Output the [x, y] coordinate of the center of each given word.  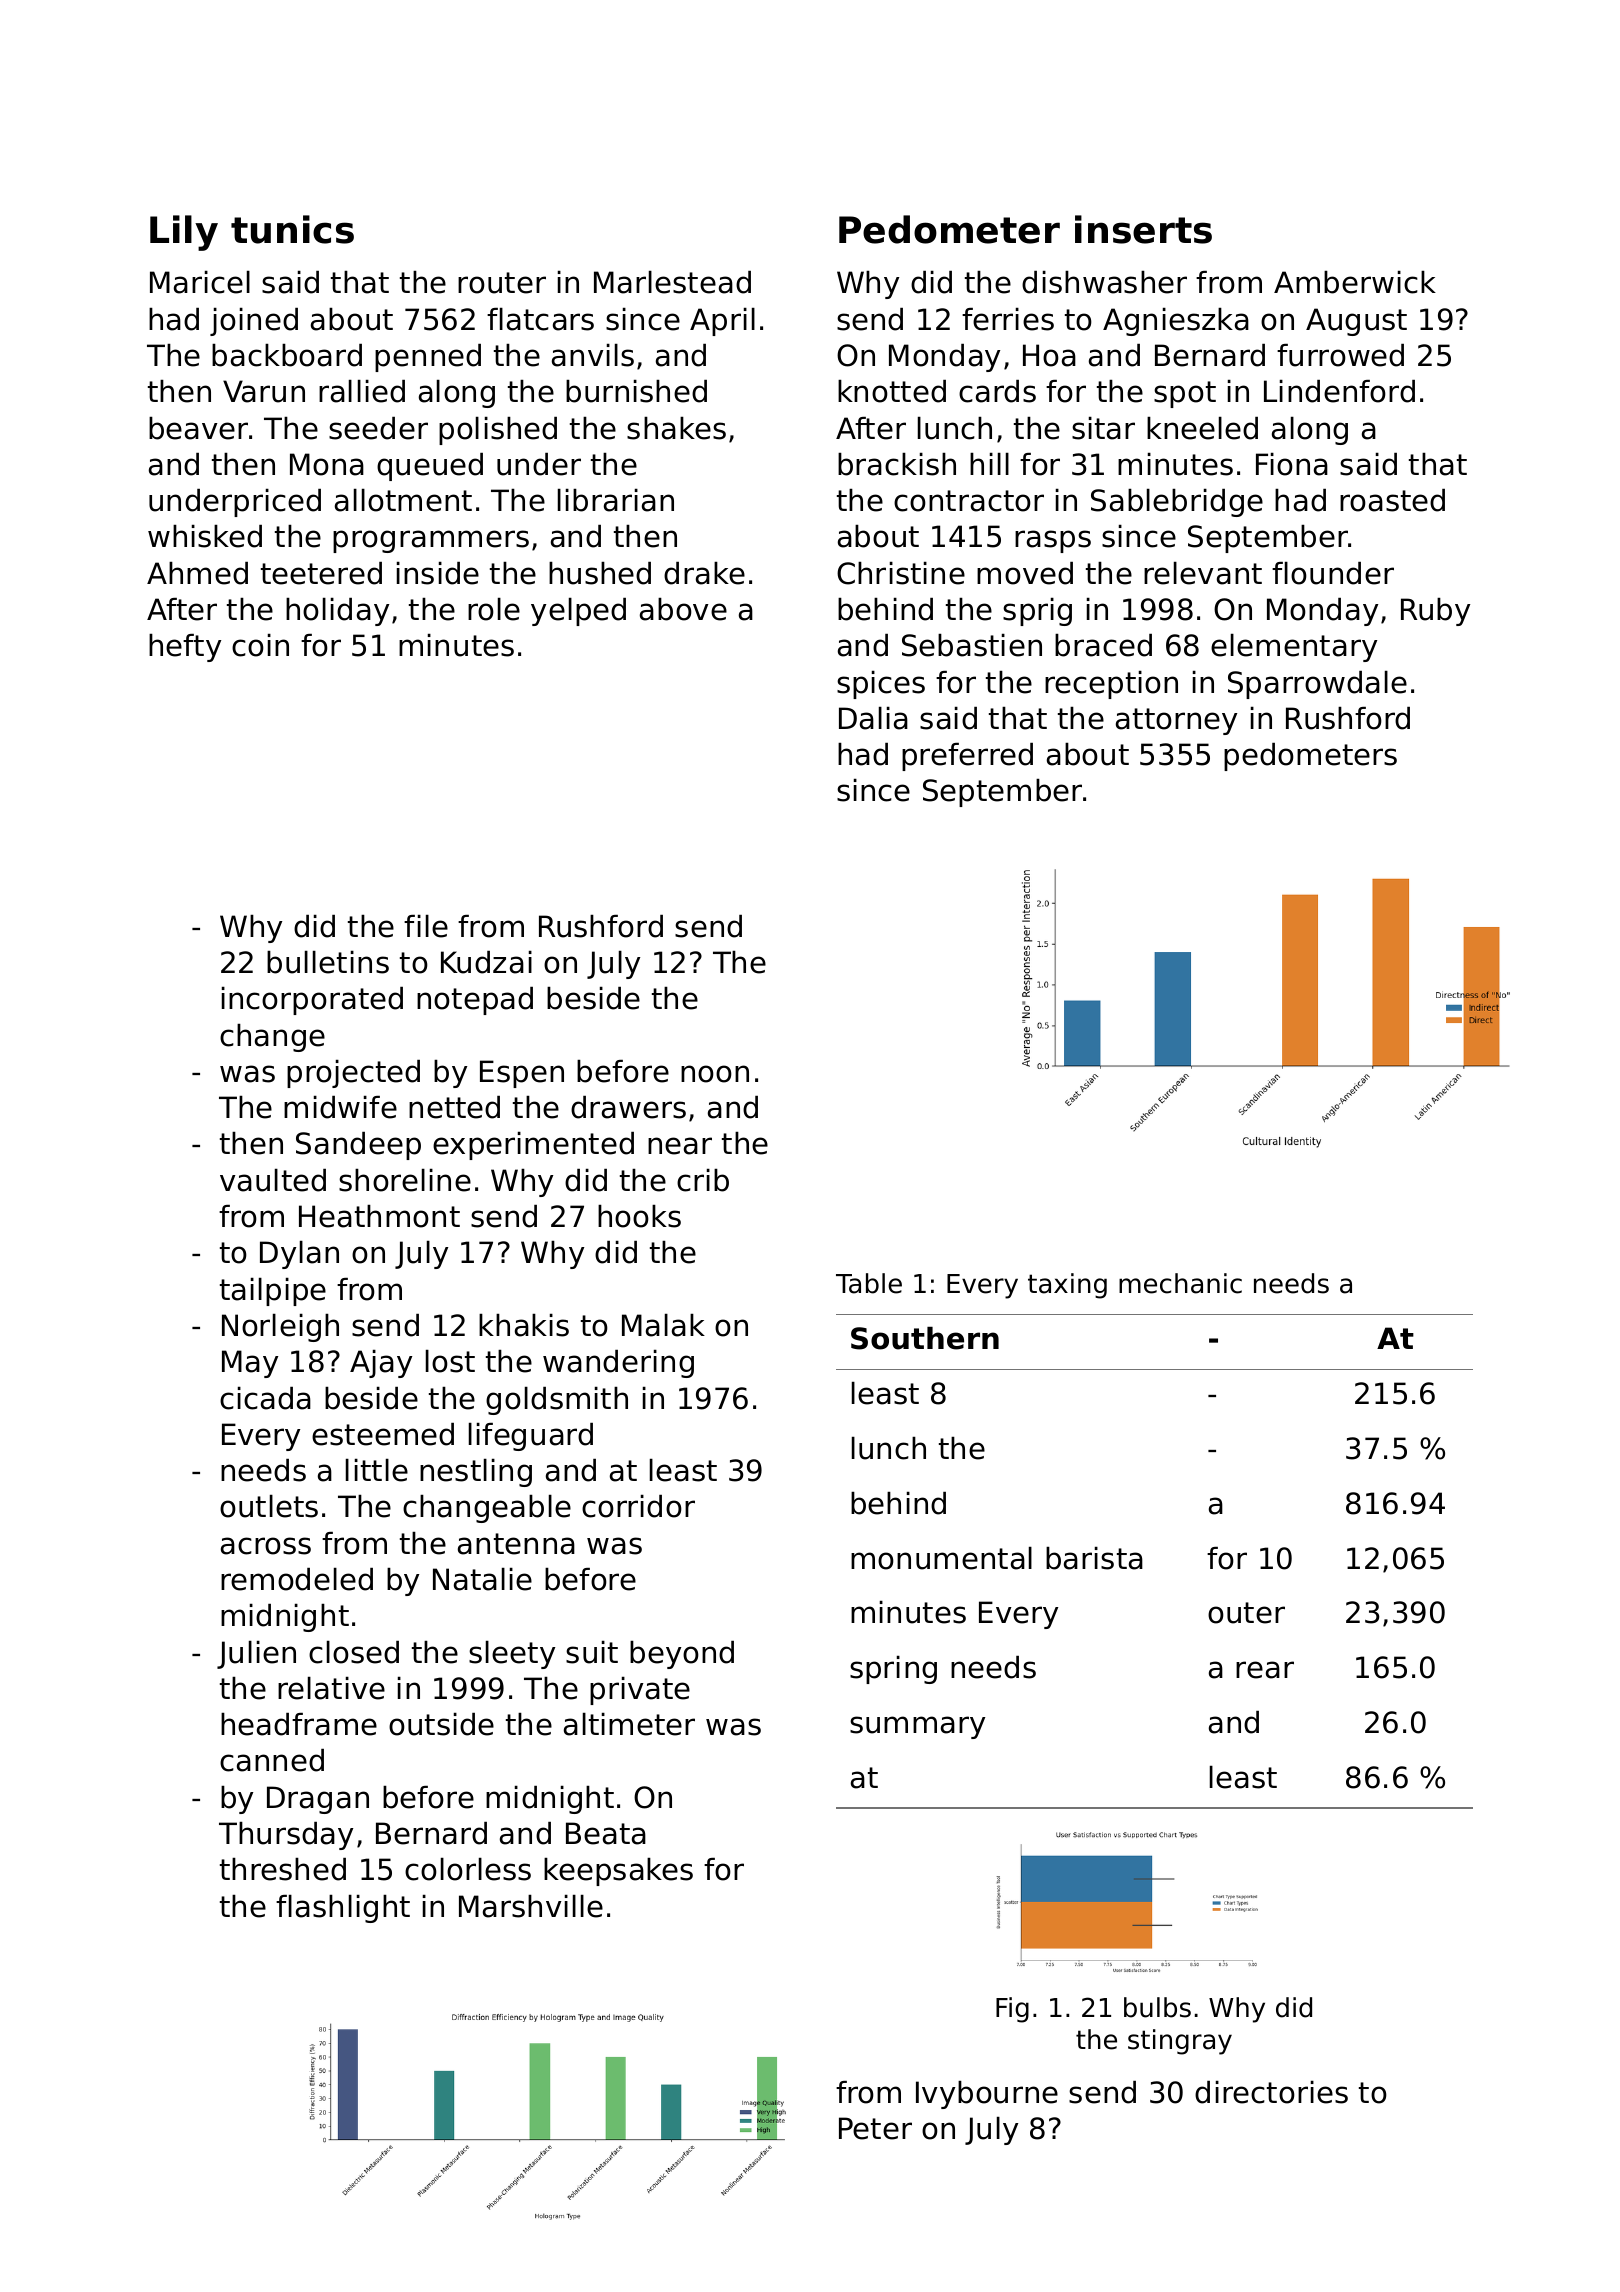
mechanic [1180, 1283]
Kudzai [486, 962]
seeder [378, 428]
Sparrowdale [1317, 685]
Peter [875, 2128]
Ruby [1435, 612]
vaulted [273, 1180]
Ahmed [197, 573]
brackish [897, 464]
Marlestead [672, 282]
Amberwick [1355, 282]
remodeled [297, 1579]
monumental [941, 1558]
